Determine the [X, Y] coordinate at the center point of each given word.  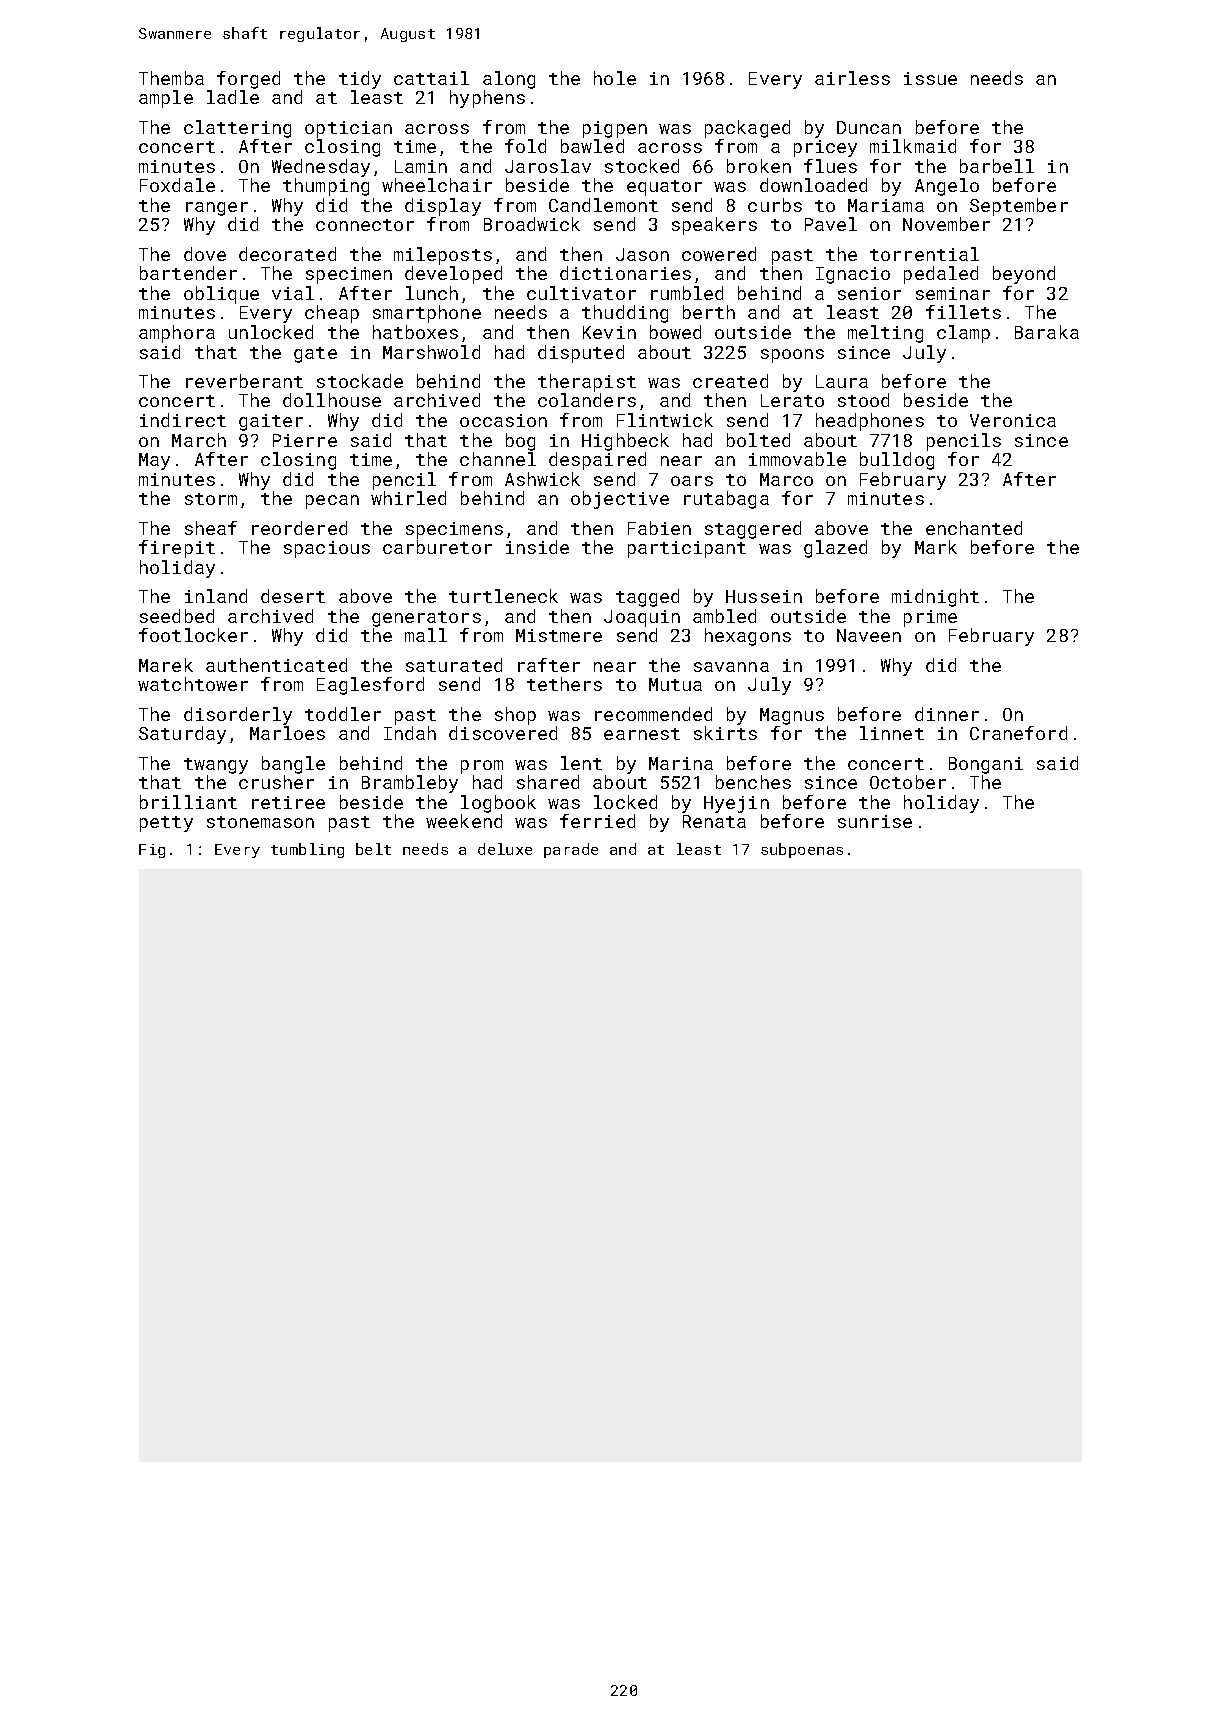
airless [852, 78]
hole [615, 78]
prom [482, 767]
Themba [171, 78]
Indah [410, 733]
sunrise [875, 821]
